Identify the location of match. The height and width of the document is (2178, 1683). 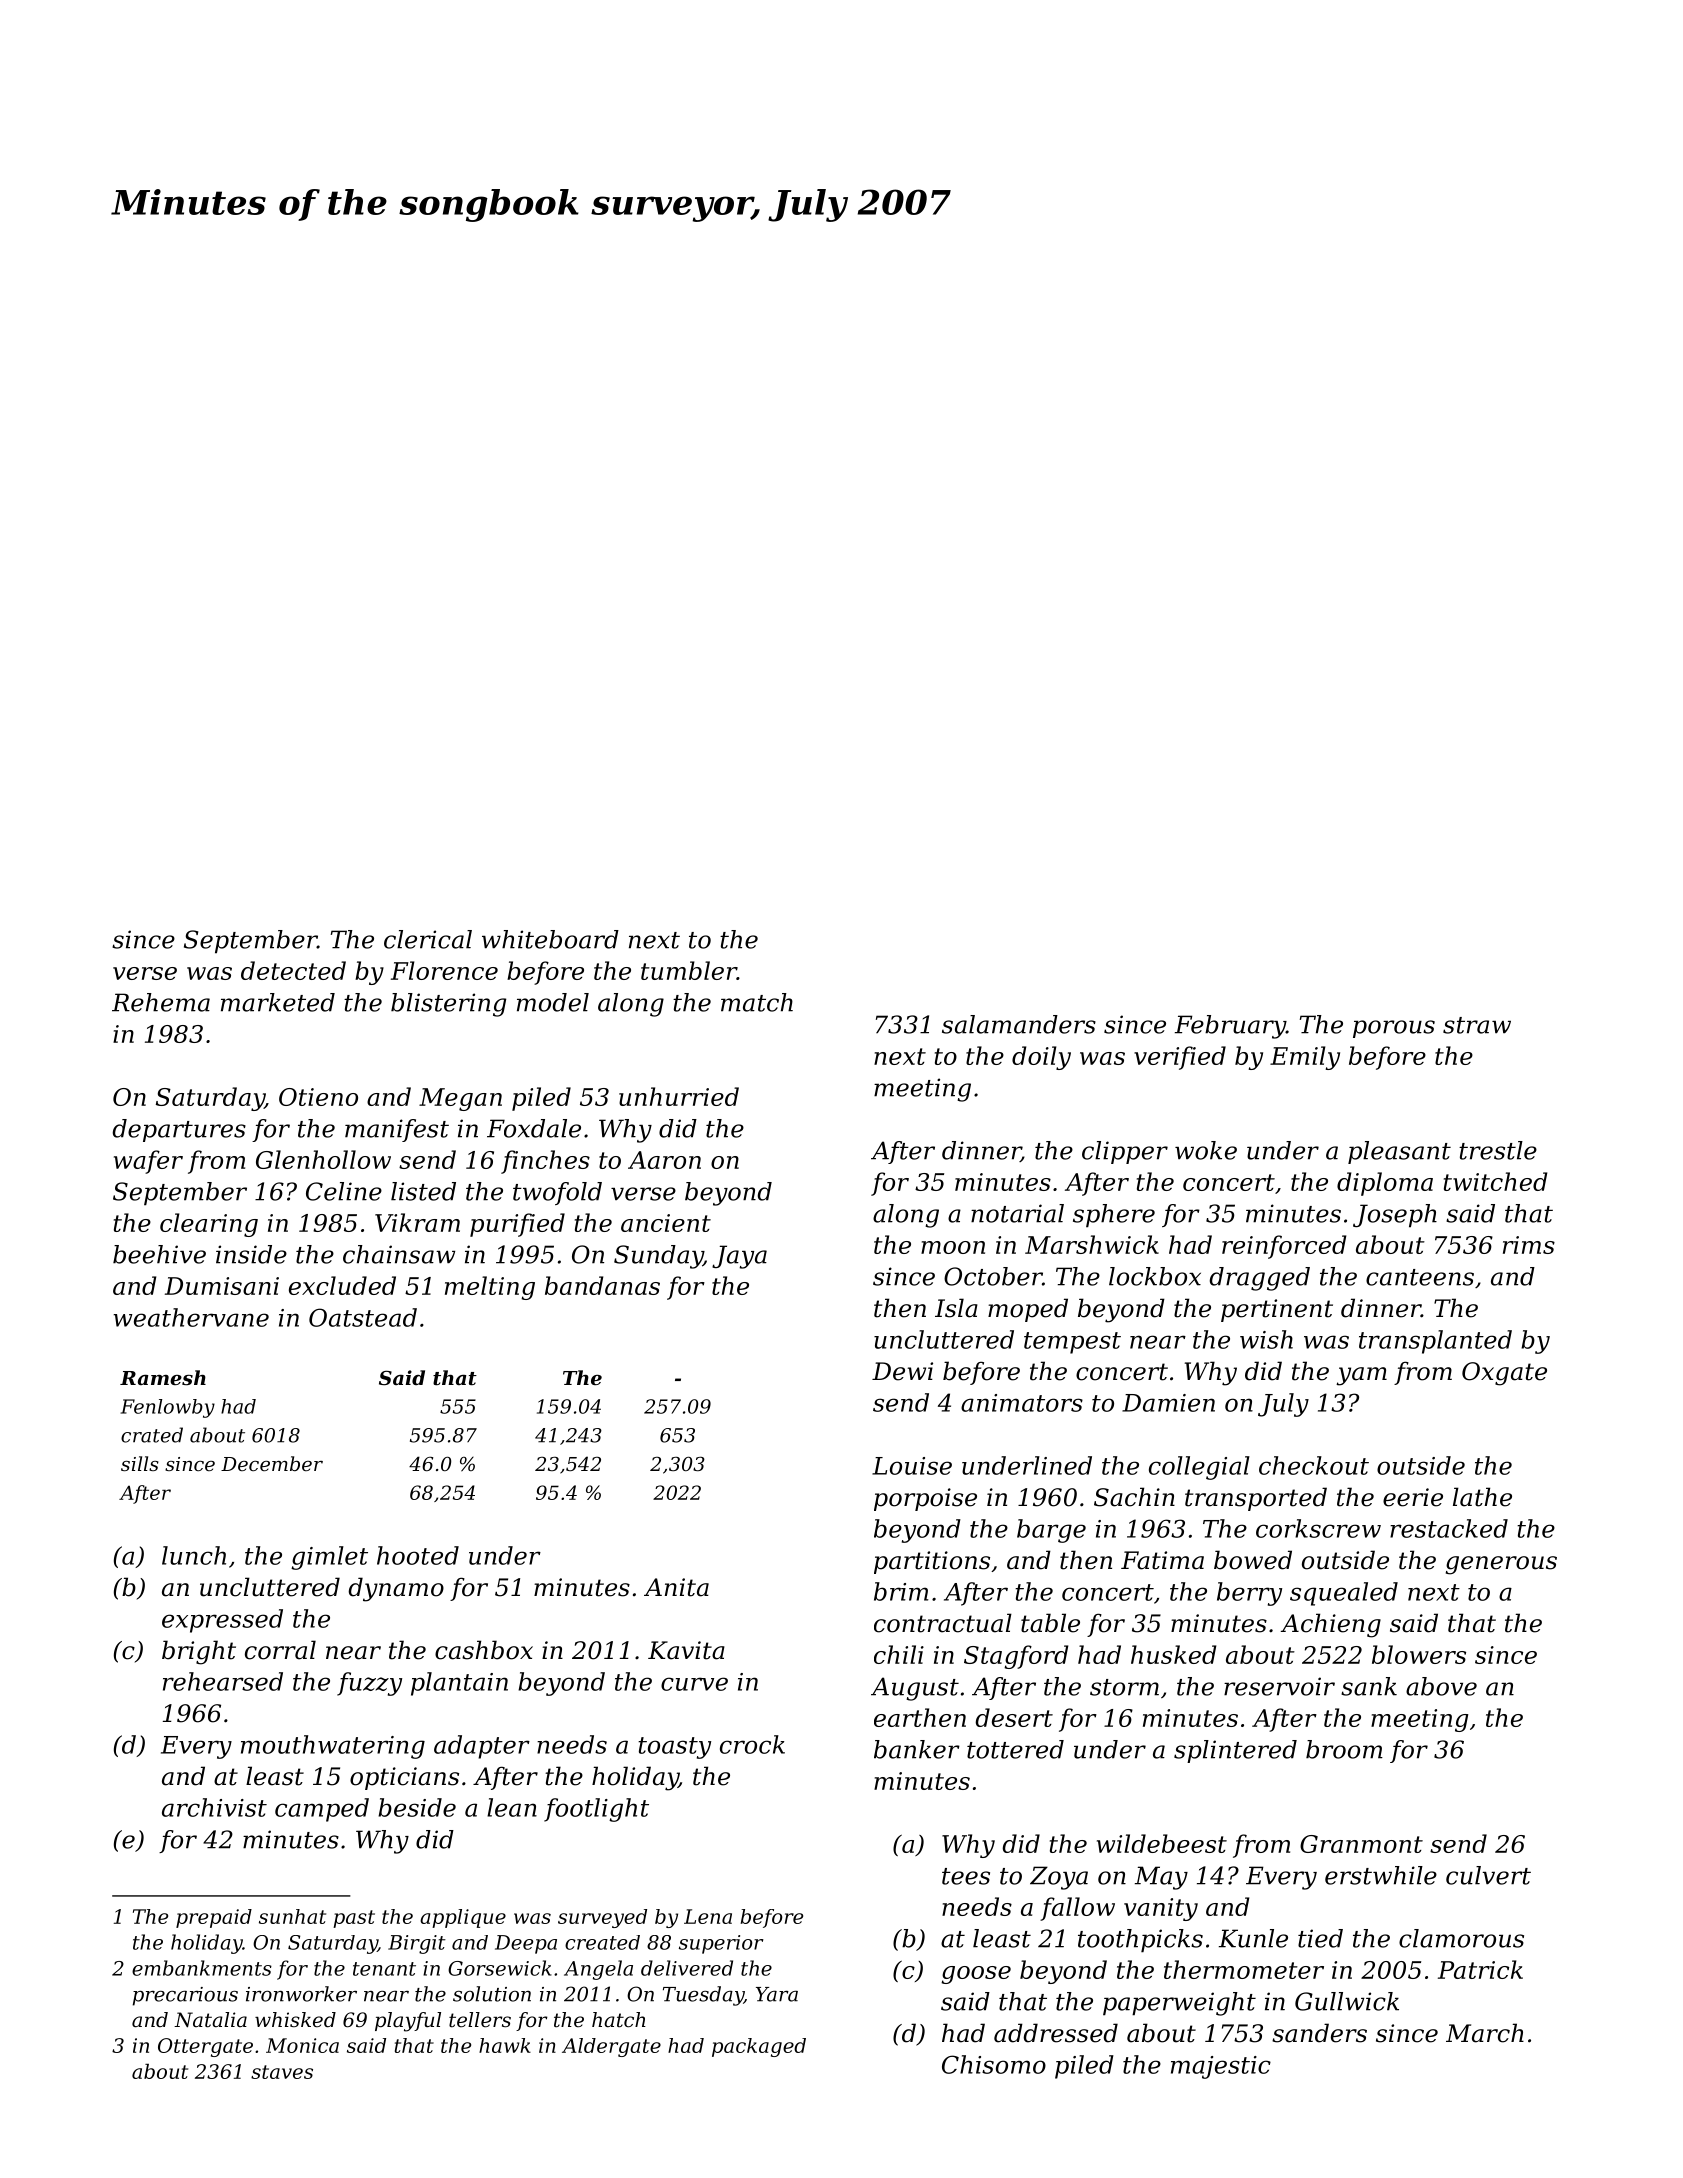
(757, 1002).
